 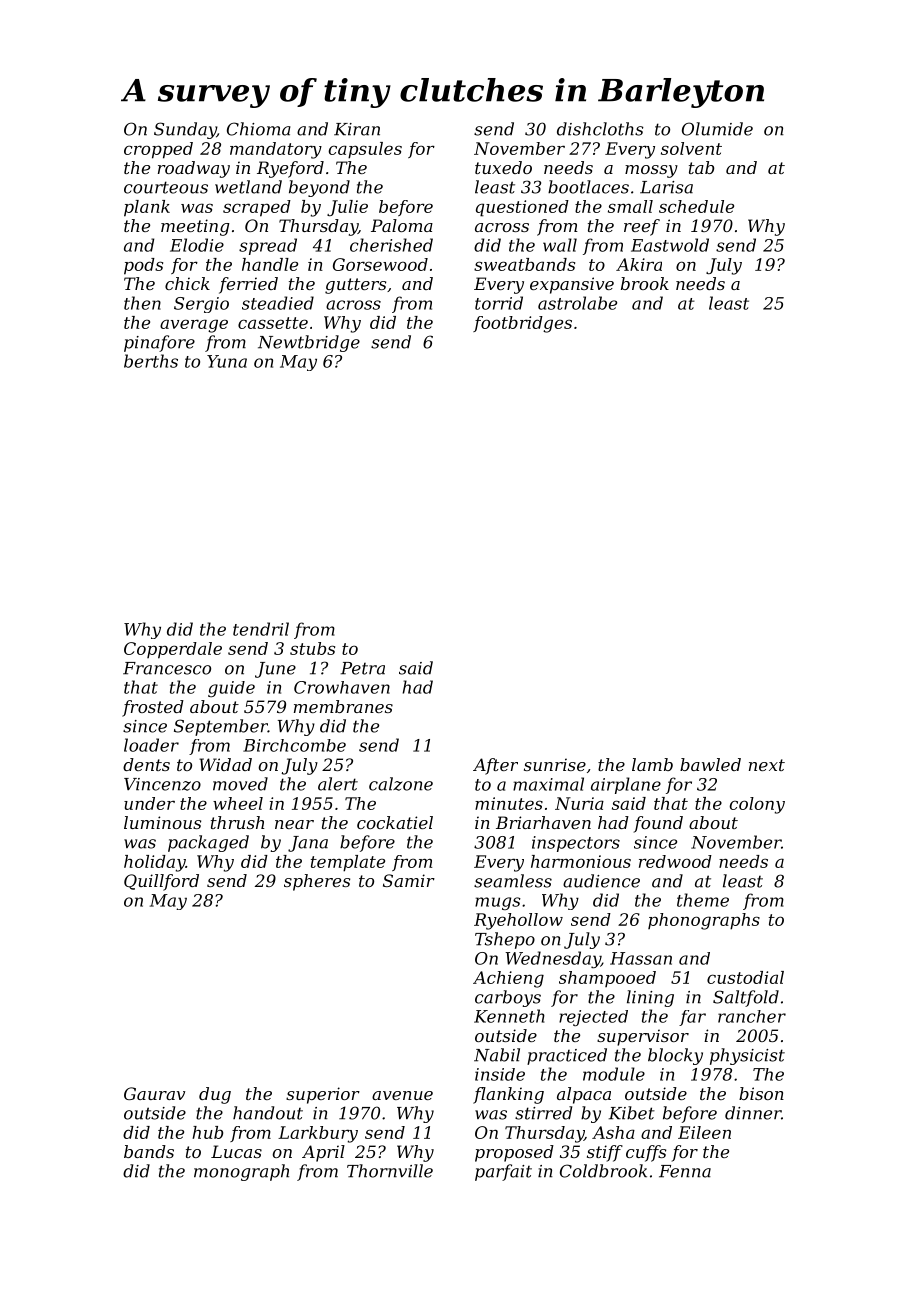 I want to click on dishcloths, so click(x=600, y=129).
